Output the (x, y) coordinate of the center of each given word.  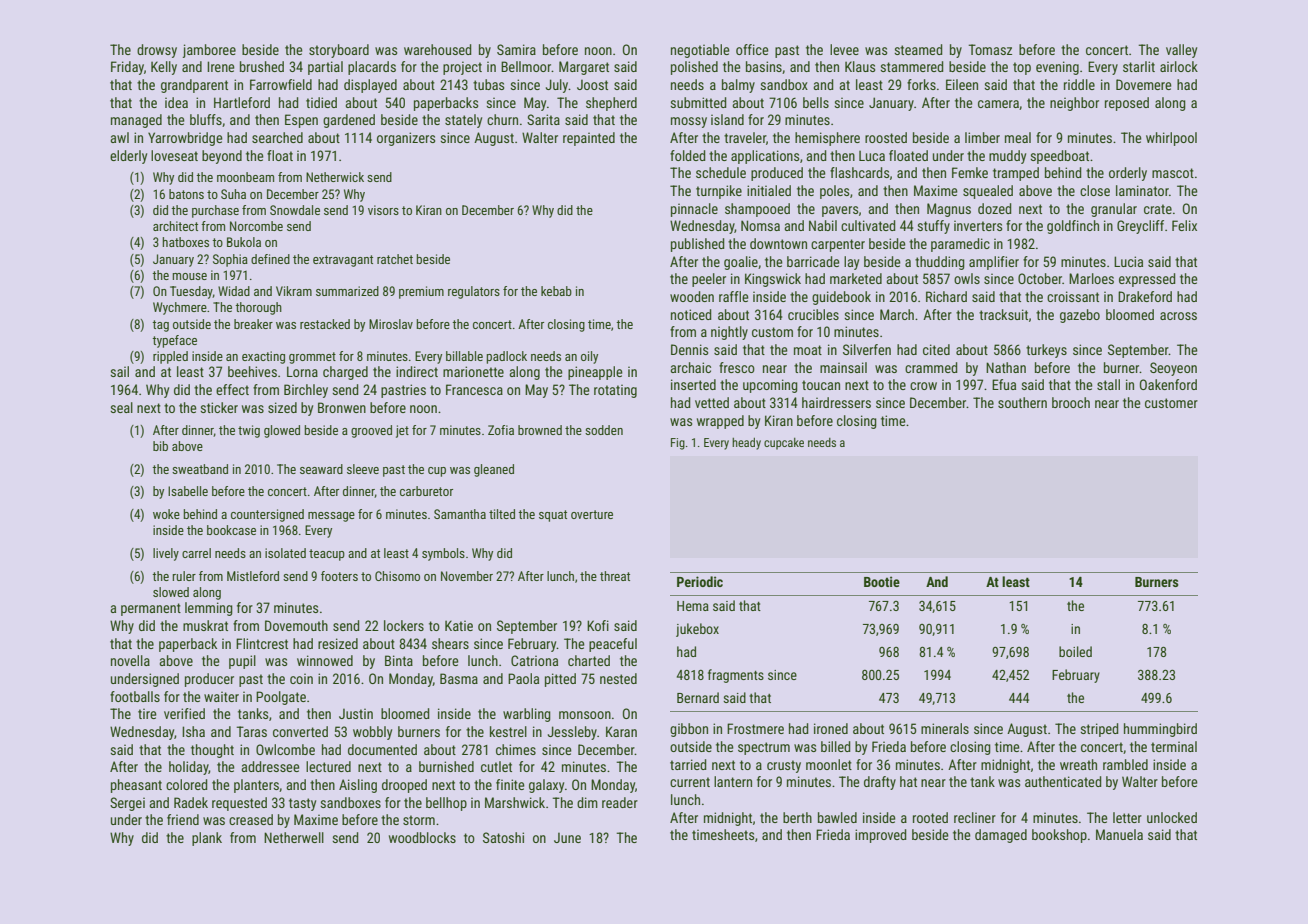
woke (166, 514)
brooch (1071, 402)
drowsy (157, 51)
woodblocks (422, 837)
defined (270, 259)
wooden (692, 296)
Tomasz (990, 49)
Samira (516, 49)
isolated (285, 553)
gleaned (494, 470)
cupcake (784, 444)
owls (967, 278)
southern (1022, 402)
